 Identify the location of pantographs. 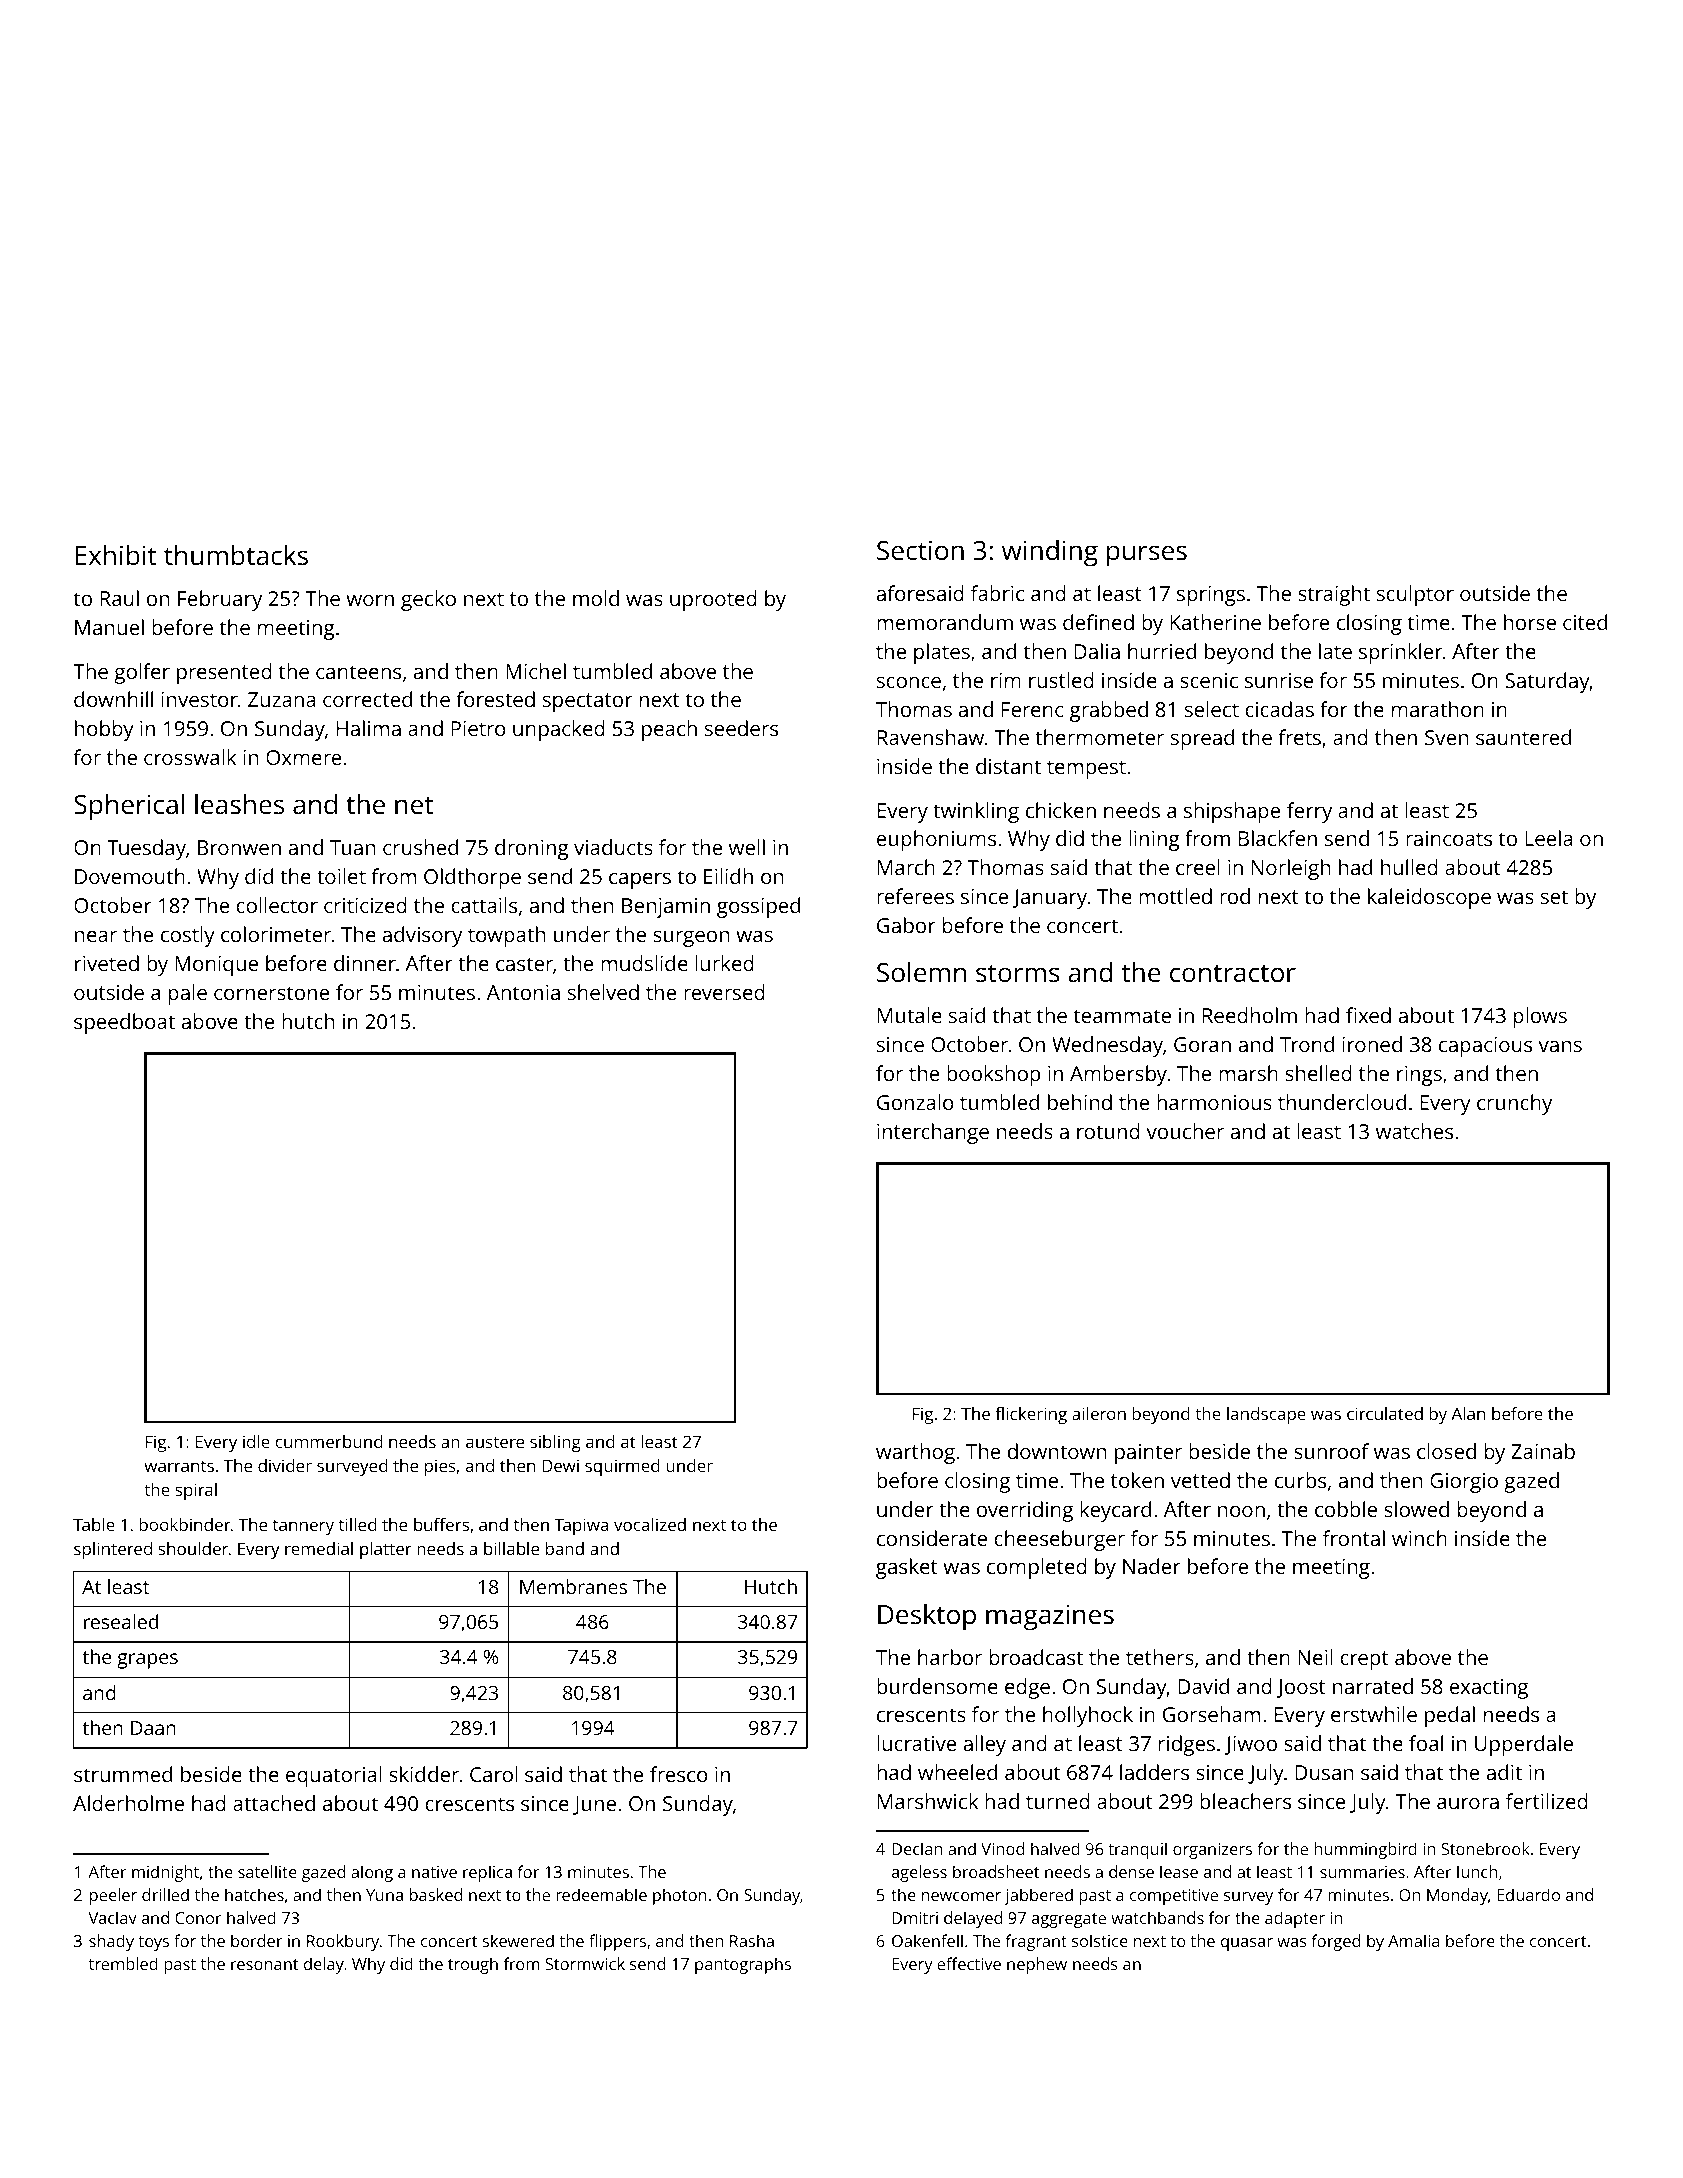
(743, 1965).
